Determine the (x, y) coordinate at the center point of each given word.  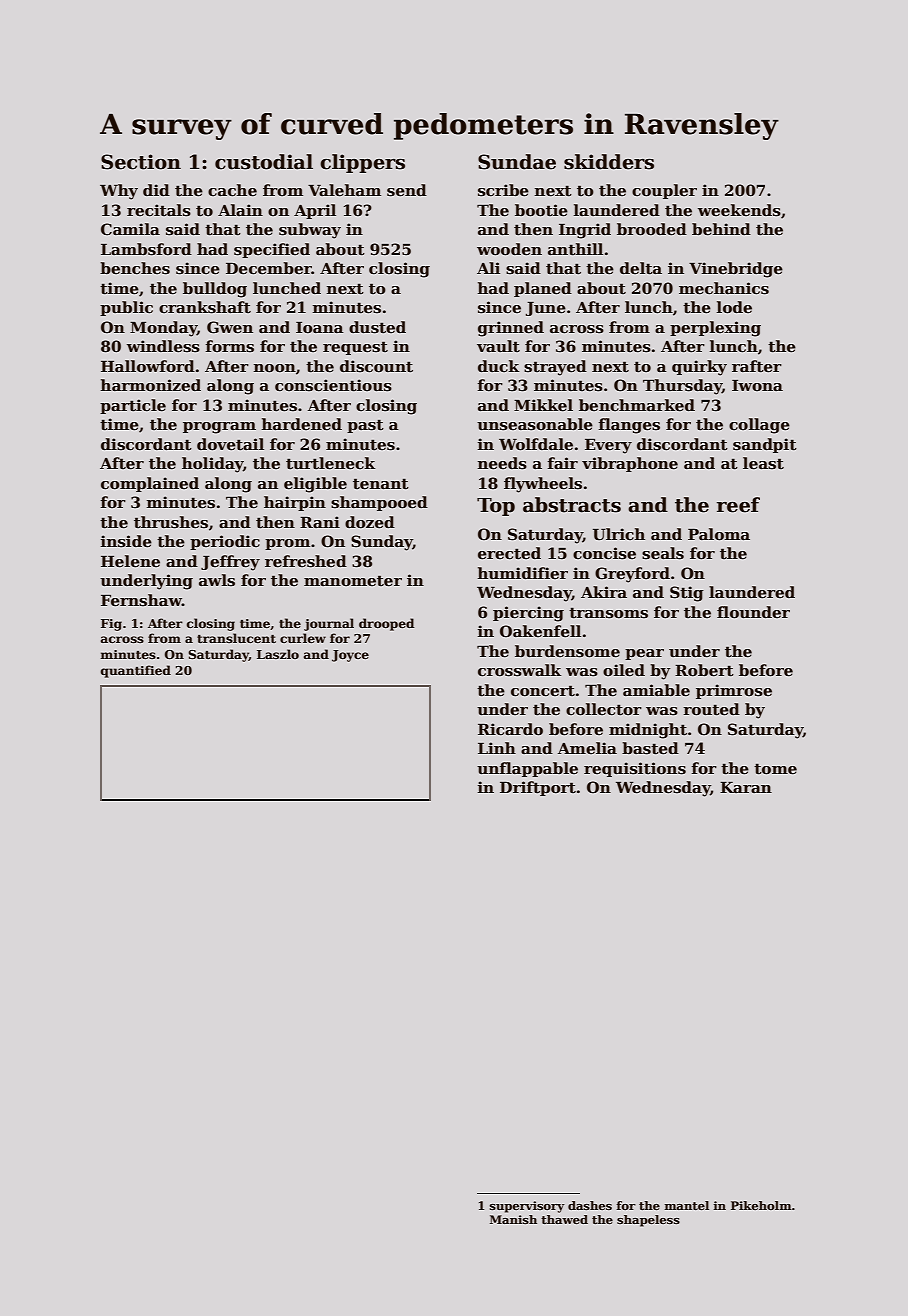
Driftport (538, 788)
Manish (513, 1219)
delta (641, 268)
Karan (746, 787)
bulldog (215, 290)
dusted (377, 327)
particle (133, 406)
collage (759, 426)
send (407, 190)
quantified (136, 671)
